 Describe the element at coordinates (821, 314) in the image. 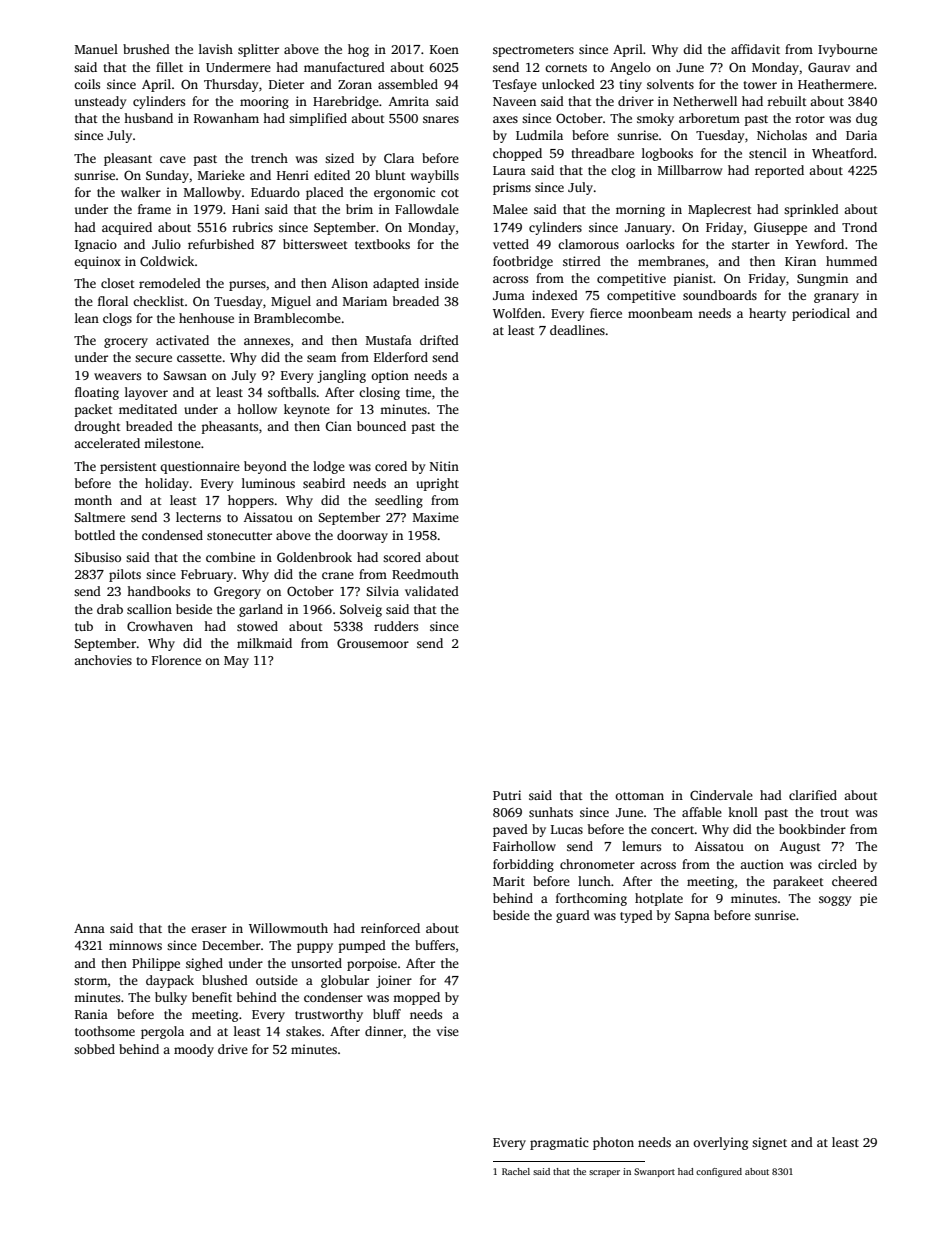

I see `periodical` at that location.
